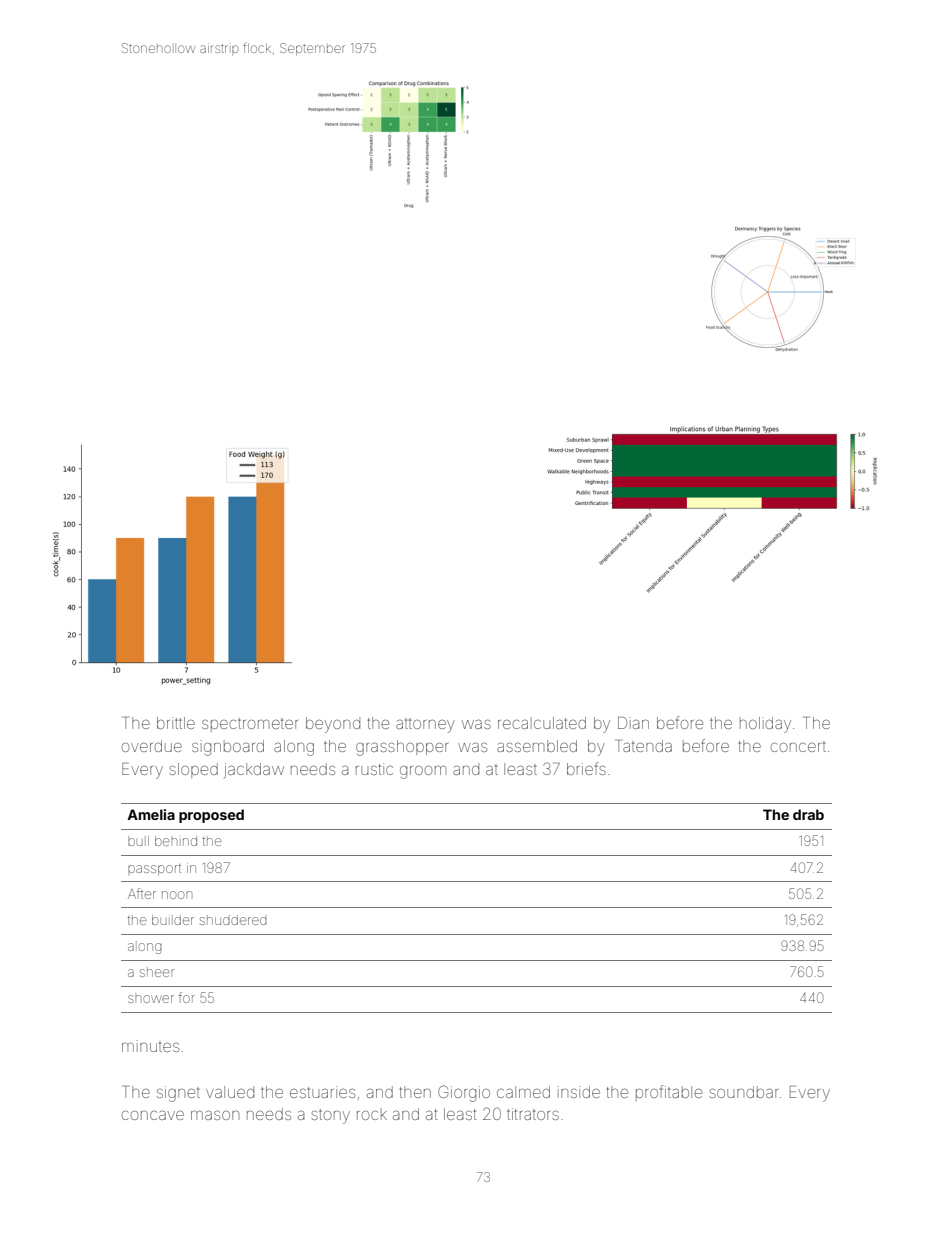 This image has height=1233, width=952. Describe the element at coordinates (154, 870) in the image. I see `passport` at that location.
